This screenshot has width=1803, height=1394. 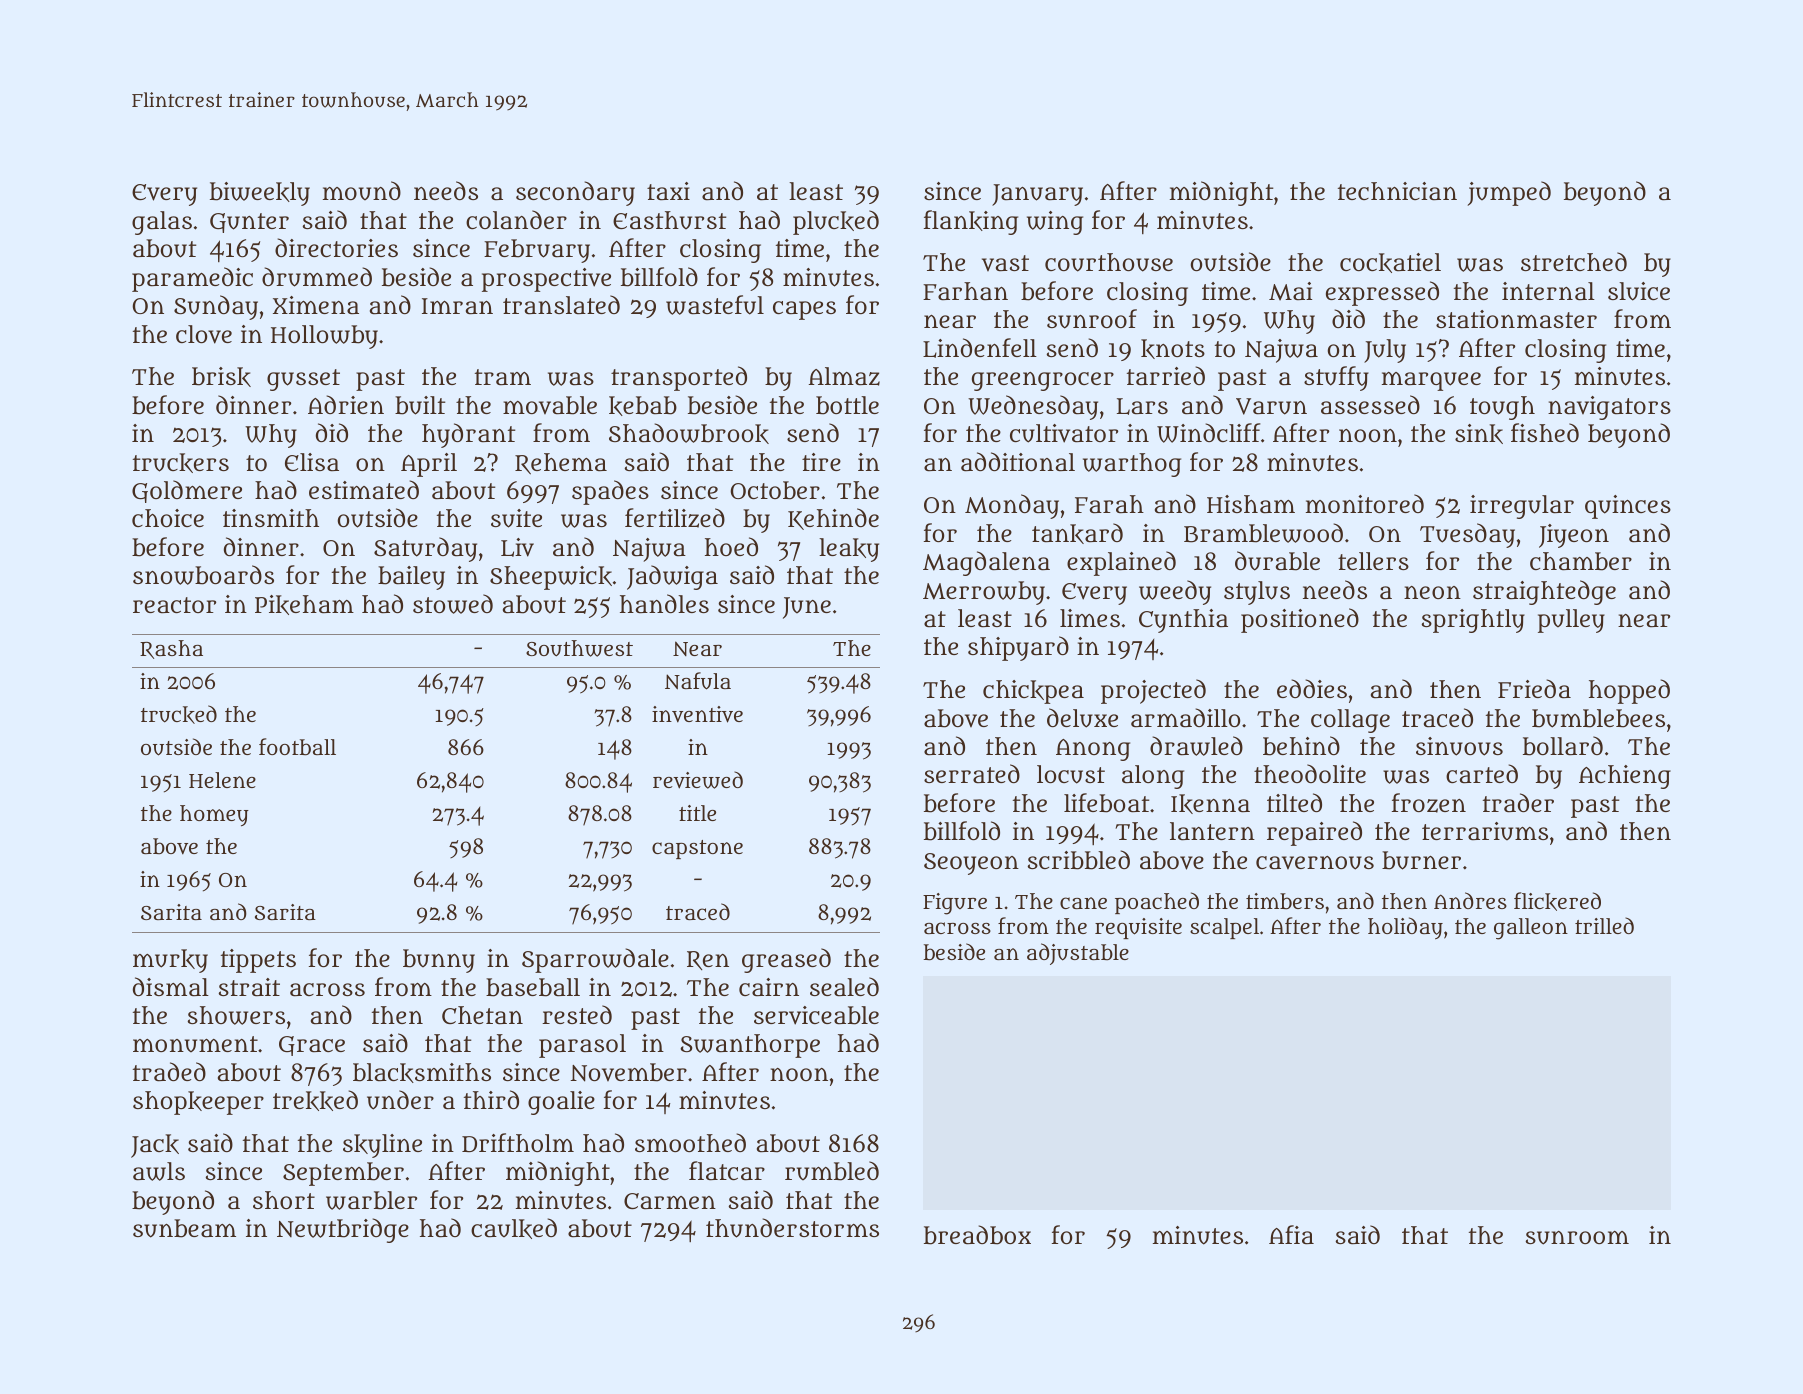 I want to click on kebab, so click(x=643, y=406).
